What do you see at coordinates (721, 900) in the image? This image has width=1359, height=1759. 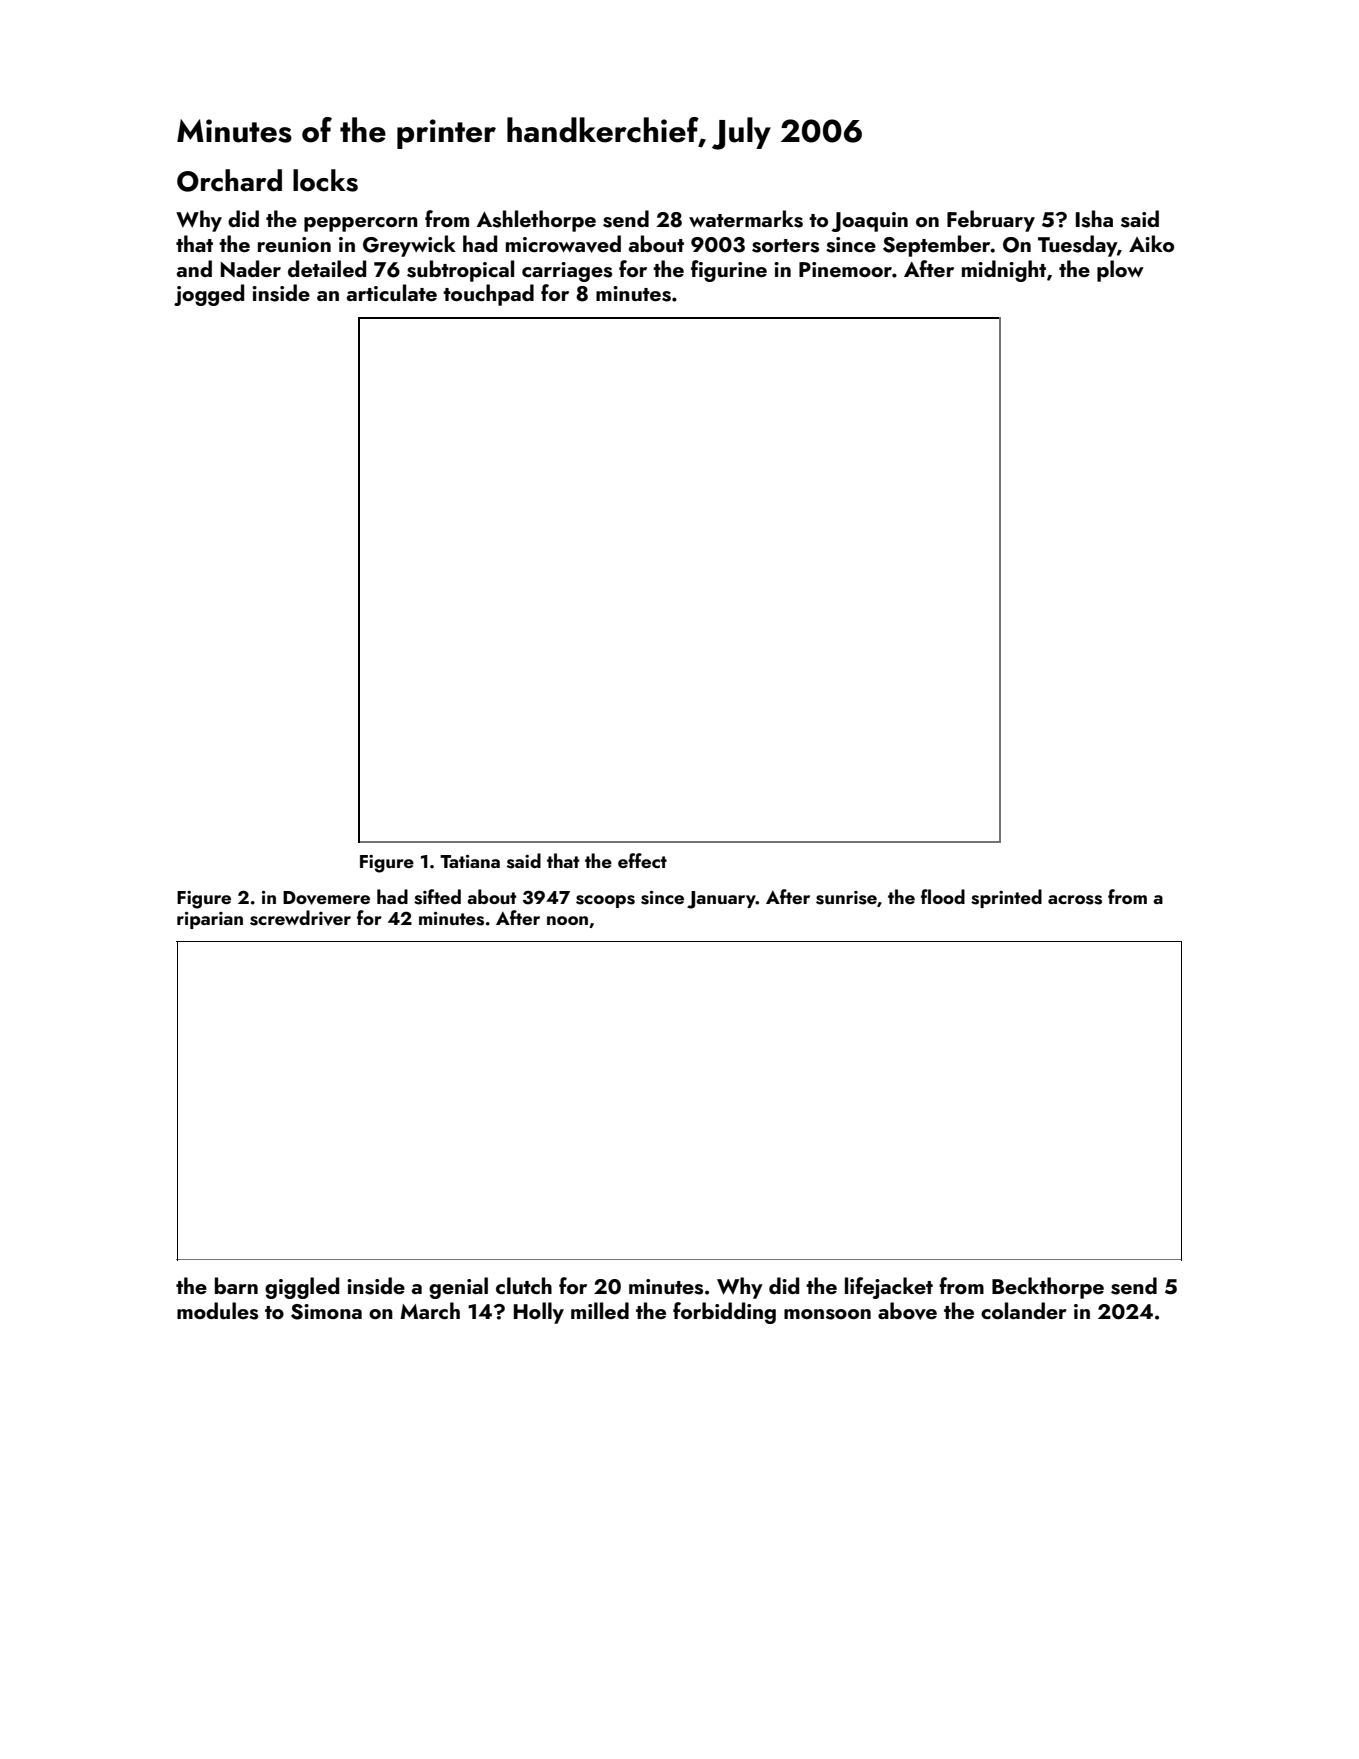 I see `January` at bounding box center [721, 900].
